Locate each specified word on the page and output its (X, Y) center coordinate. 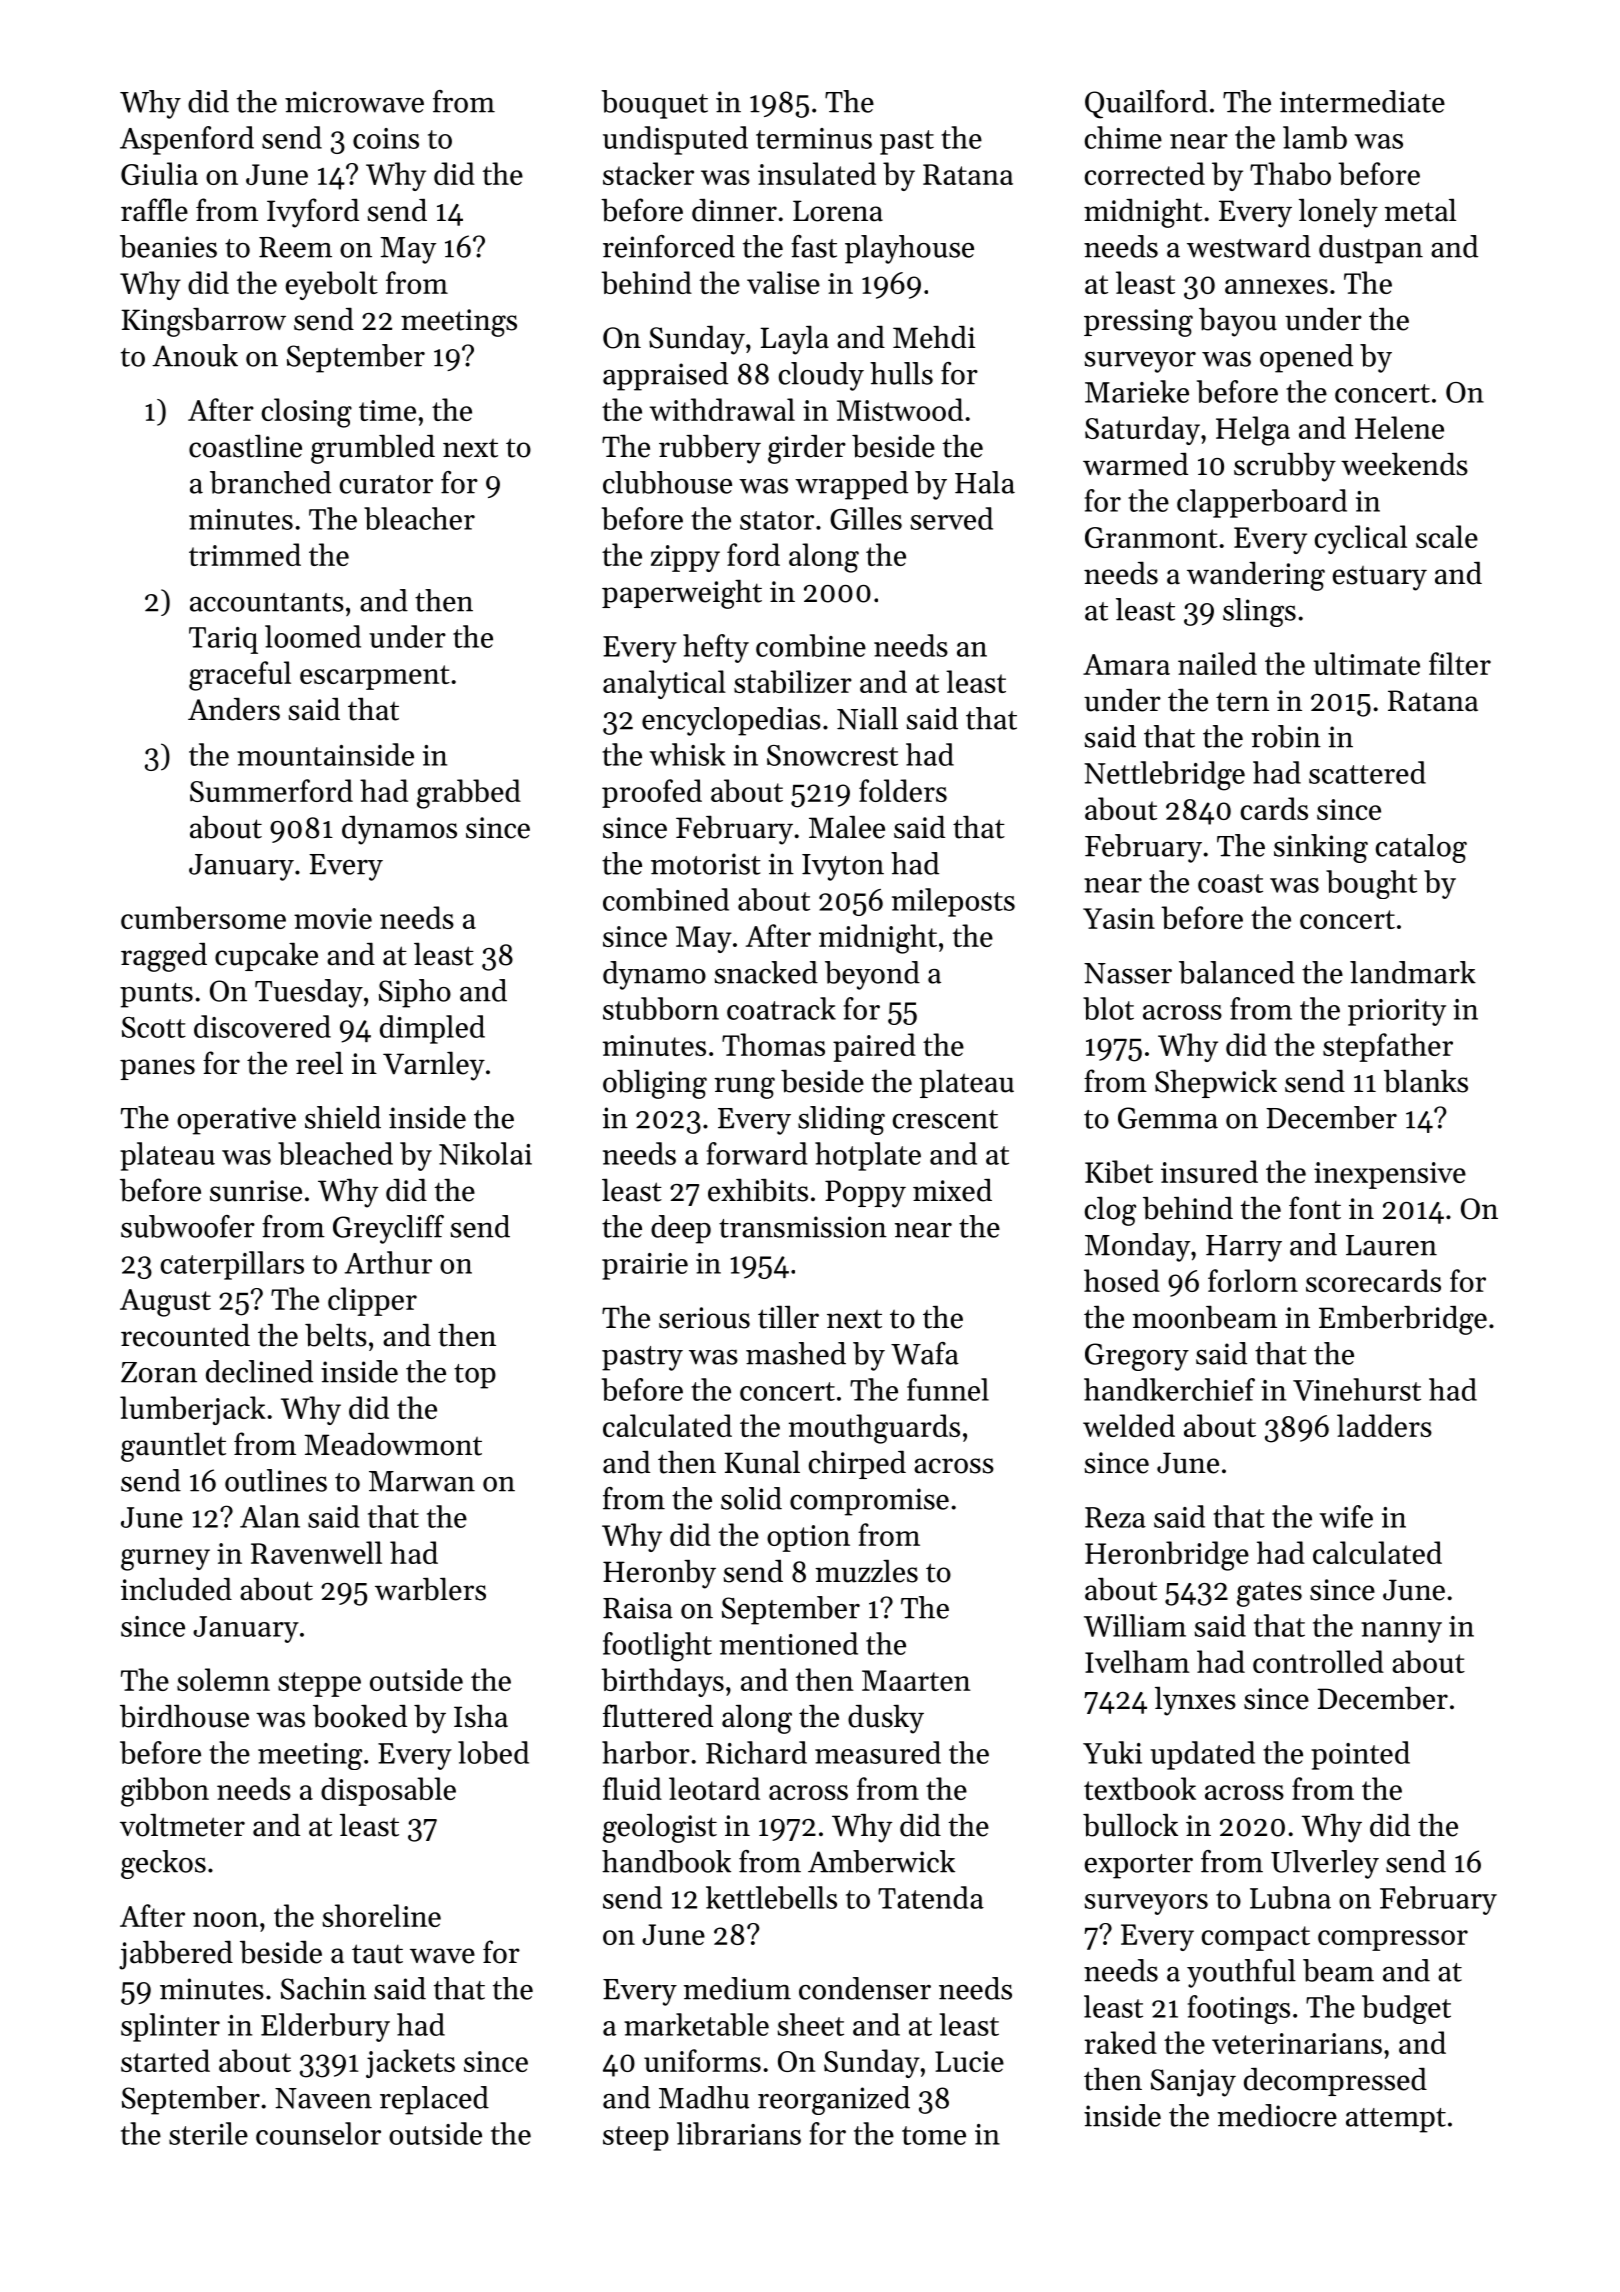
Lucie (969, 2061)
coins (386, 138)
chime (1123, 137)
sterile (208, 2133)
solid (751, 1498)
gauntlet (173, 1447)
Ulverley (1325, 1864)
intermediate (1362, 101)
